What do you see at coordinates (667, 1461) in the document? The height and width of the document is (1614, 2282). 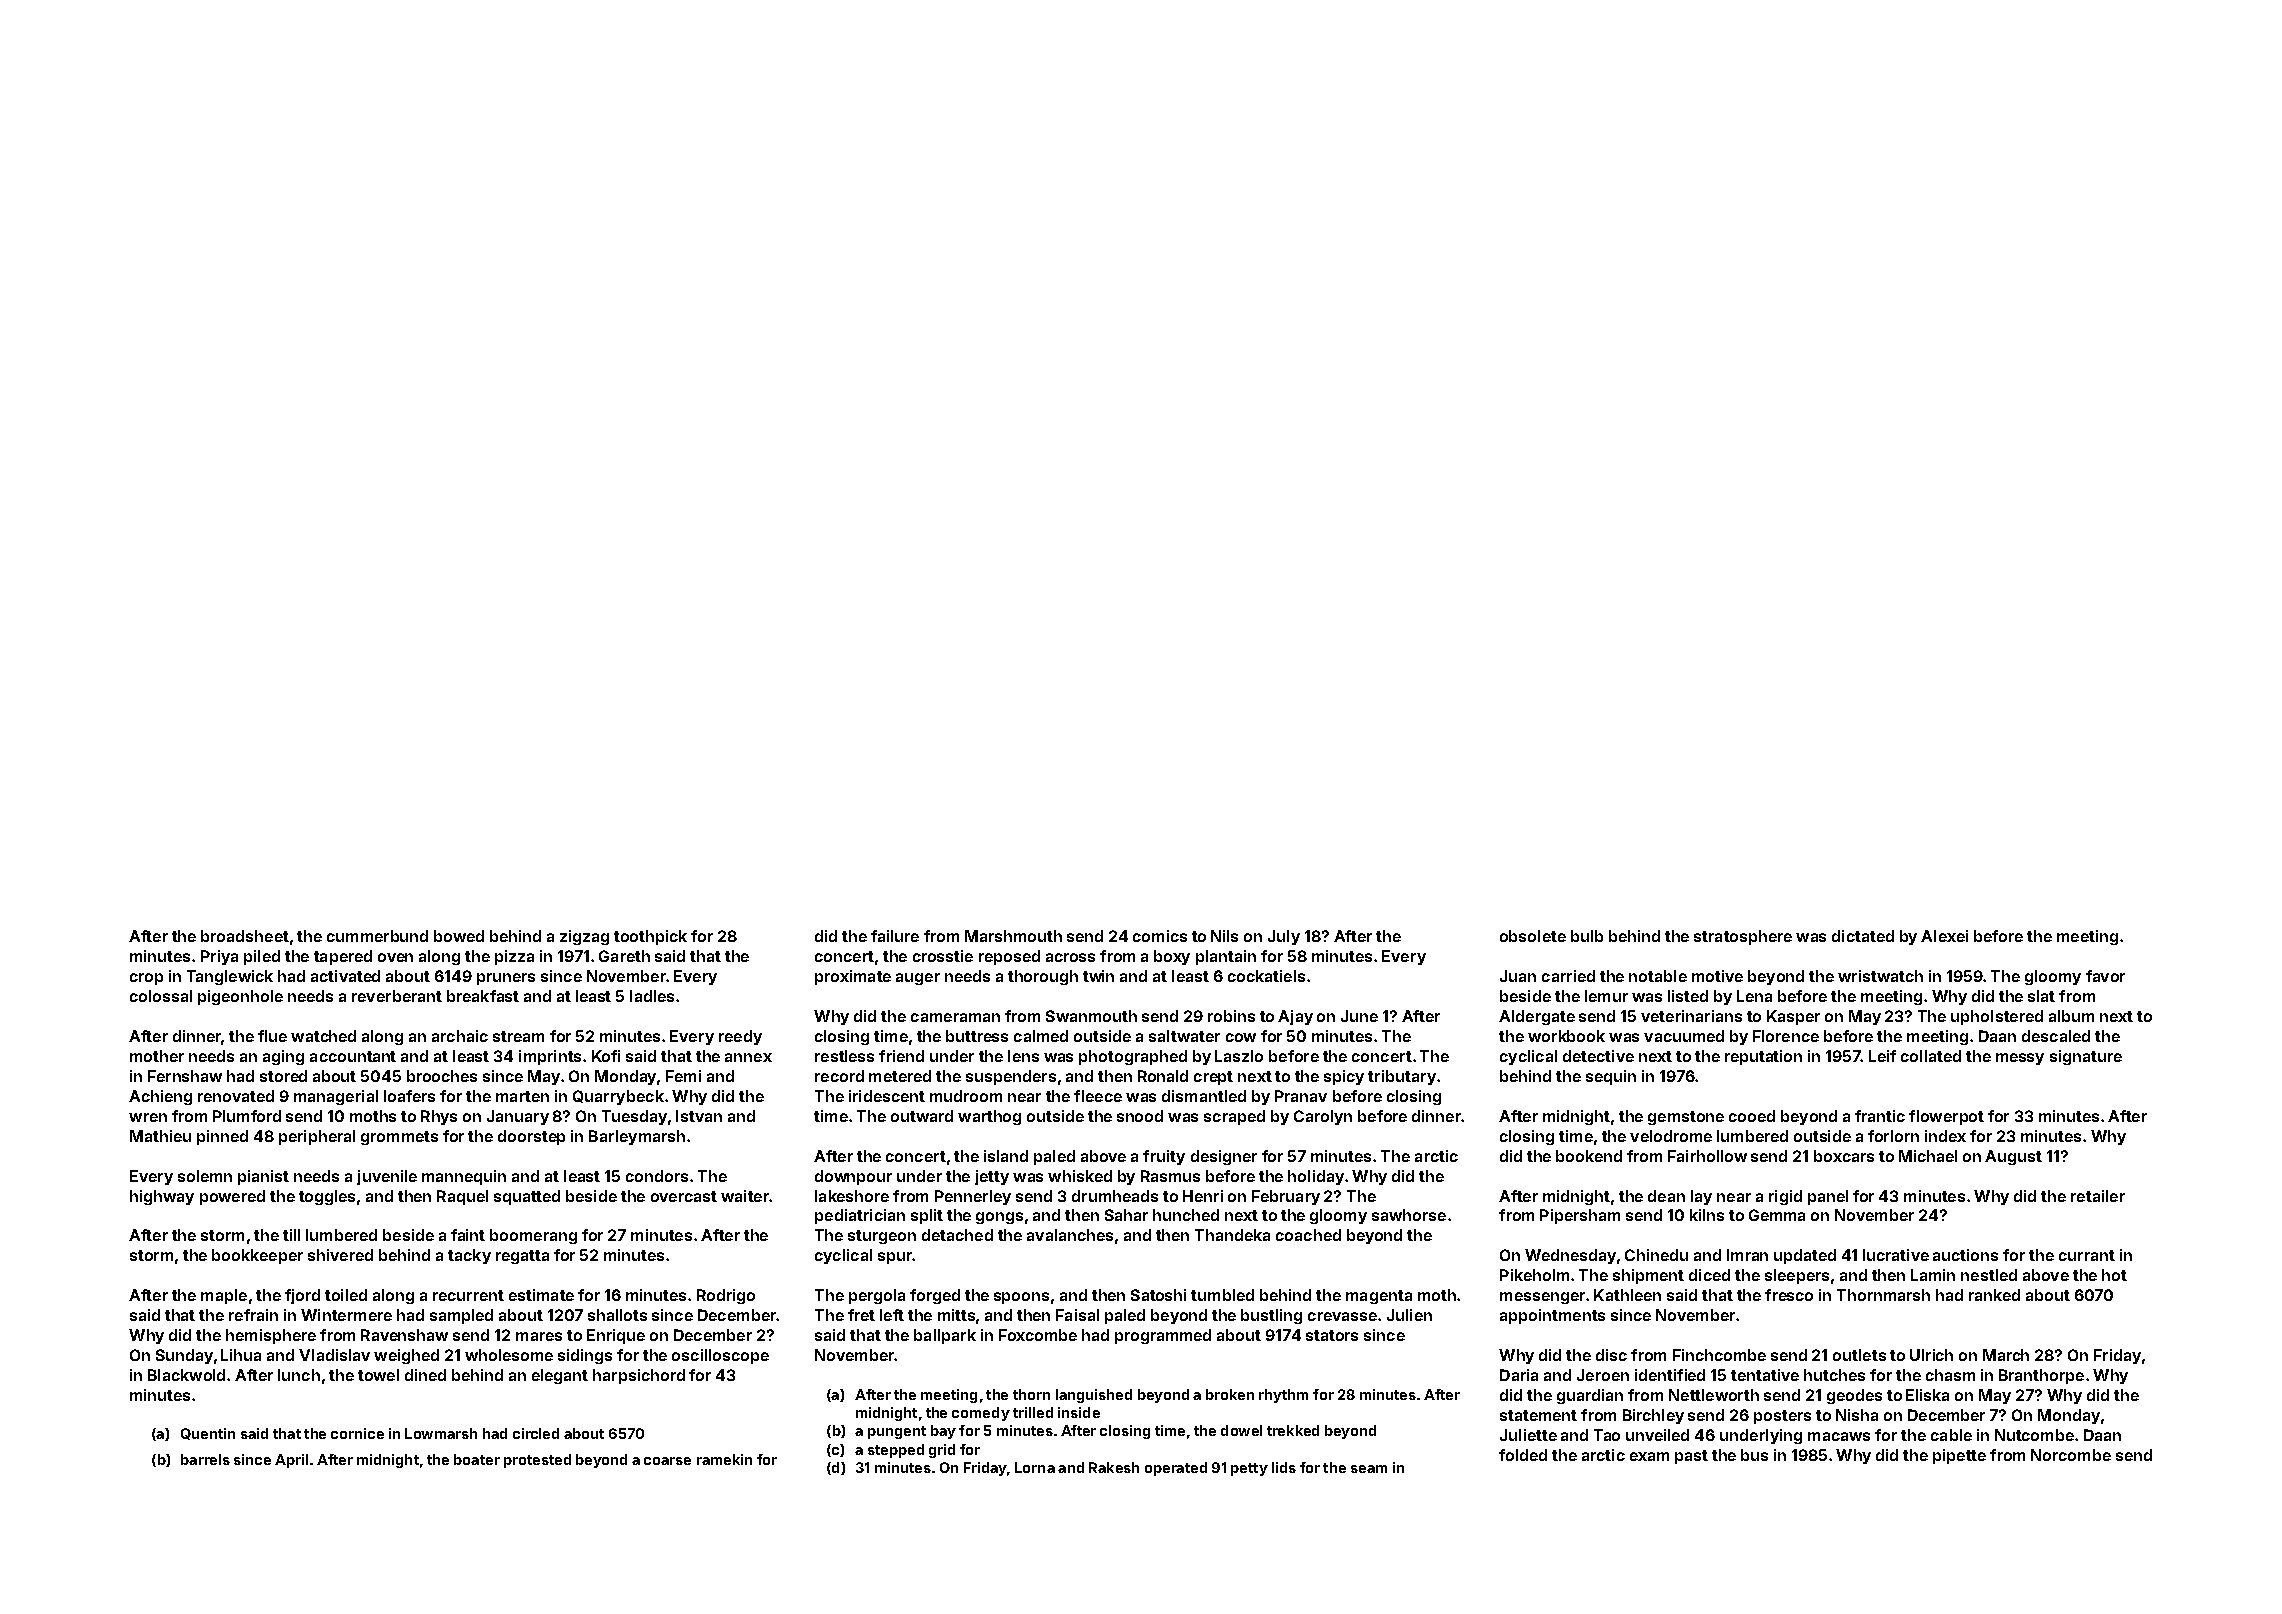 I see `coarse` at bounding box center [667, 1461].
